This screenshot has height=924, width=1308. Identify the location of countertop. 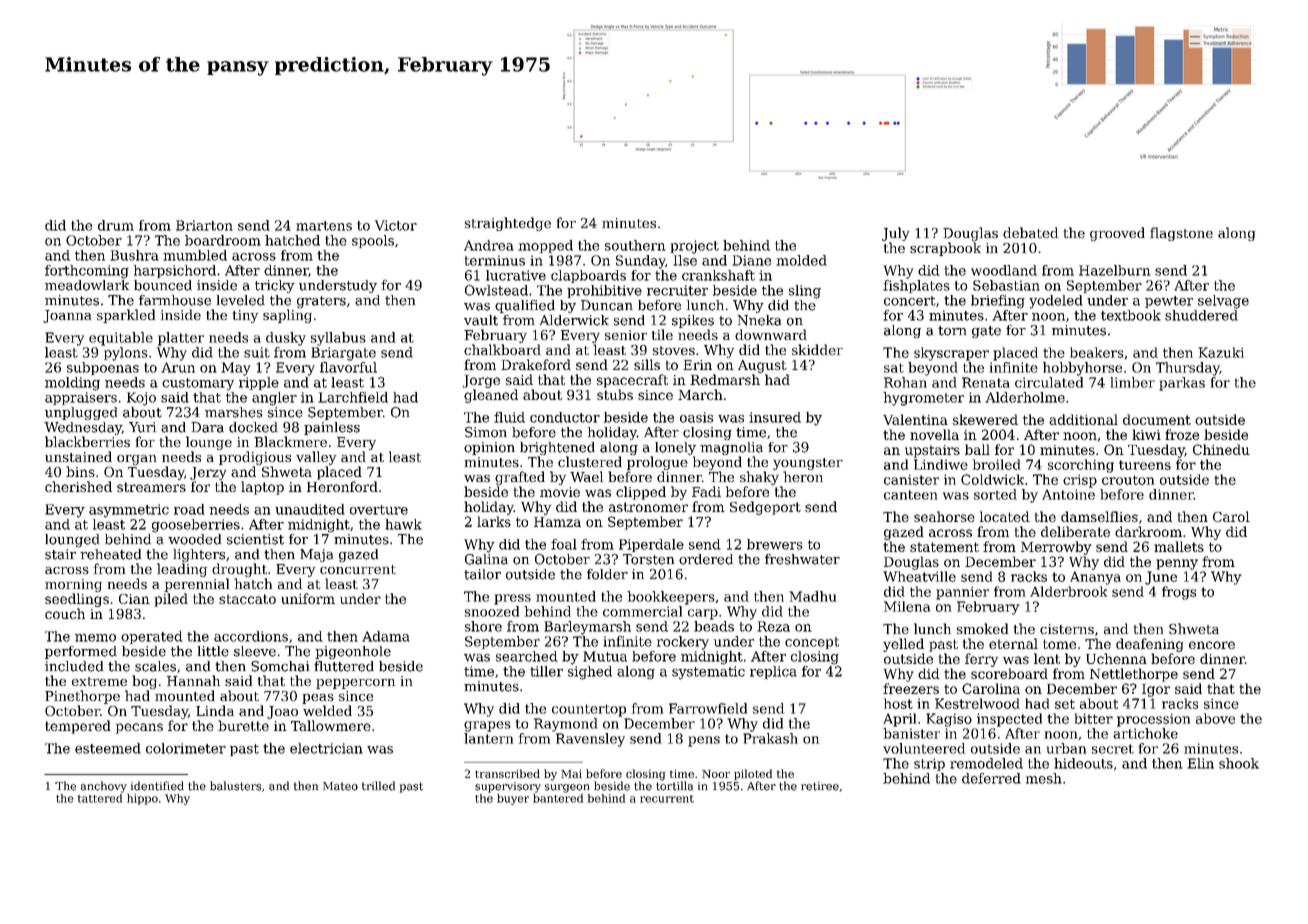
(589, 710).
